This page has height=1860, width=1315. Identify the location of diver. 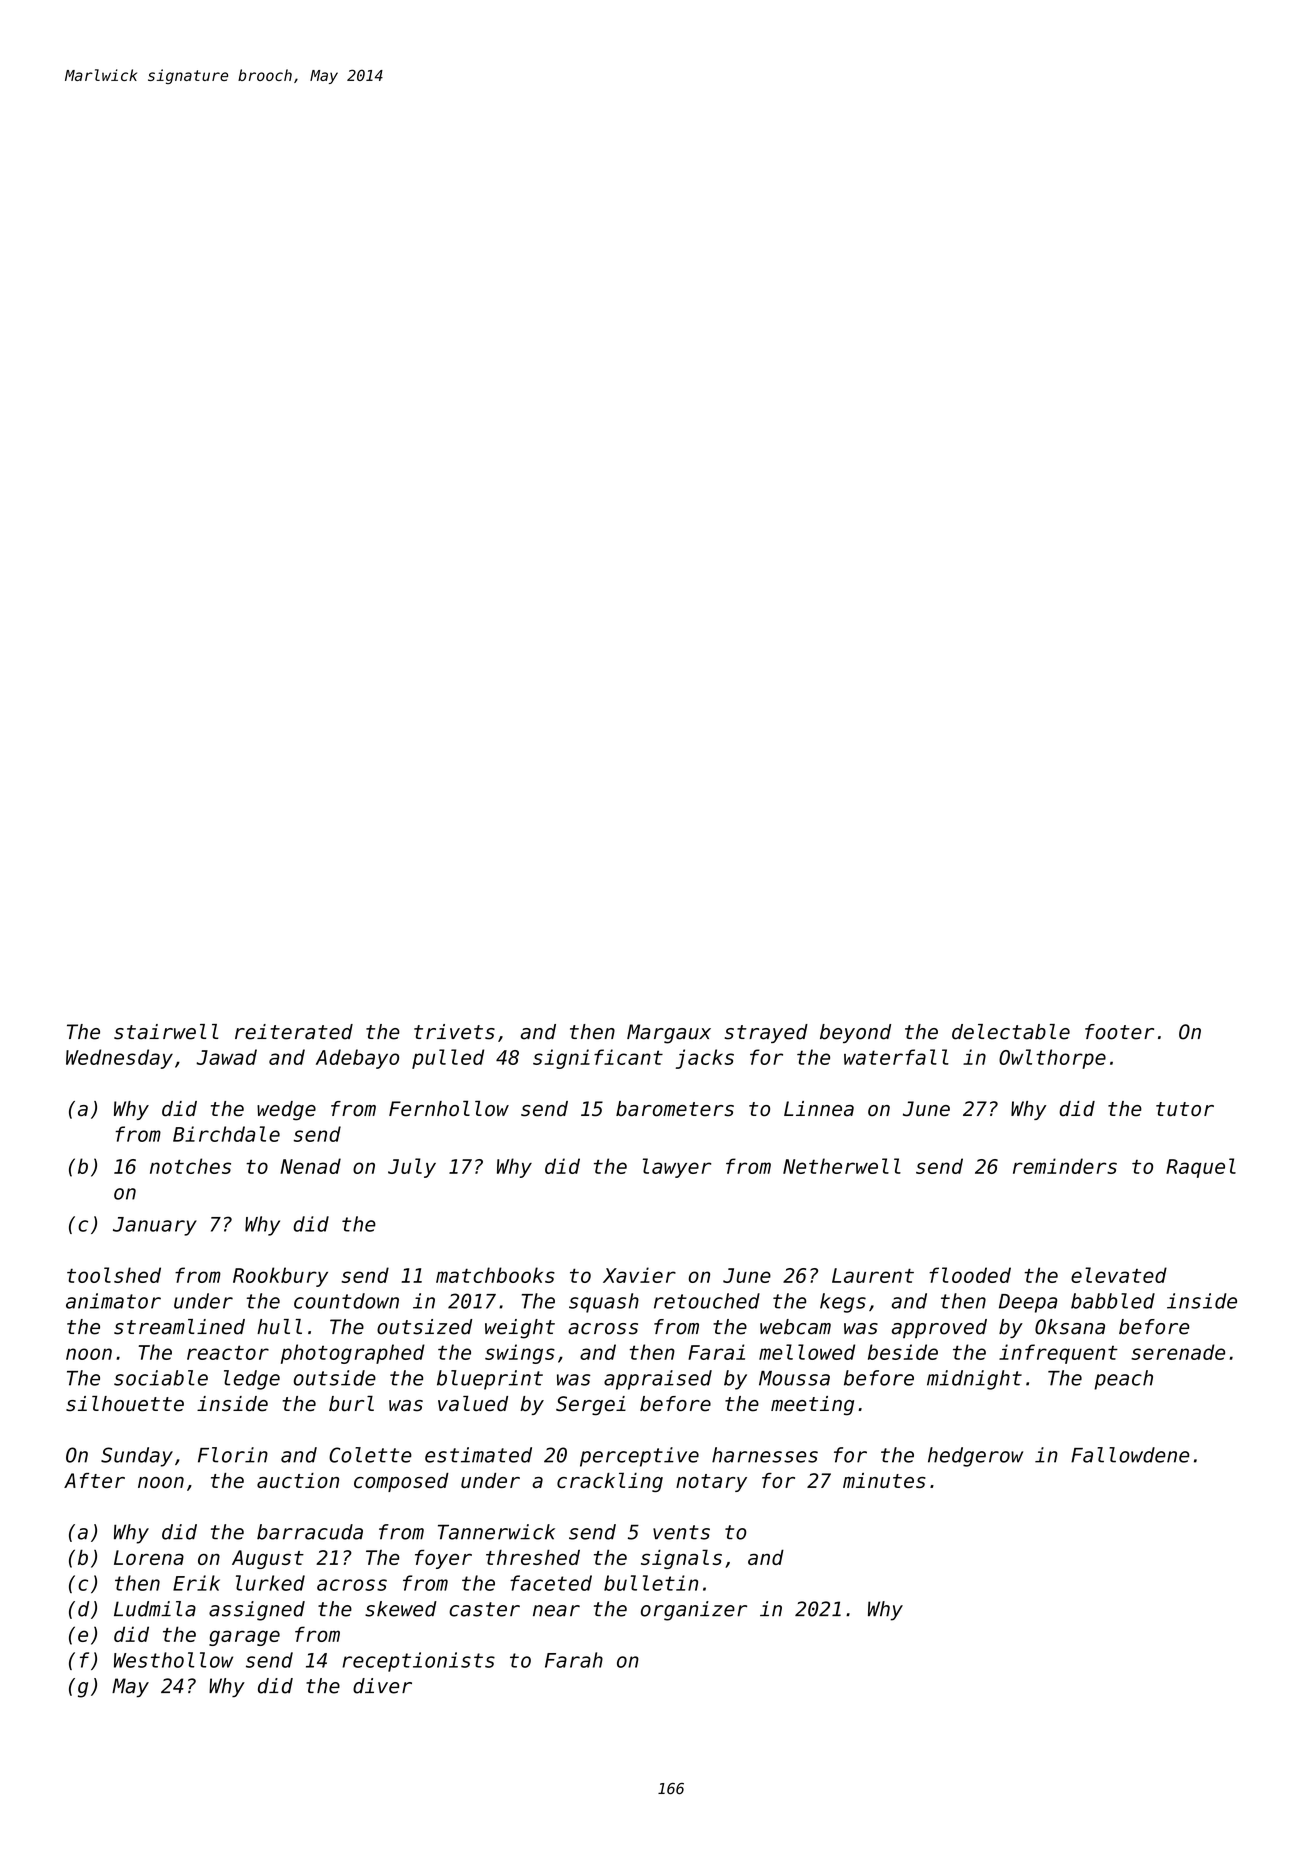
(382, 1686).
